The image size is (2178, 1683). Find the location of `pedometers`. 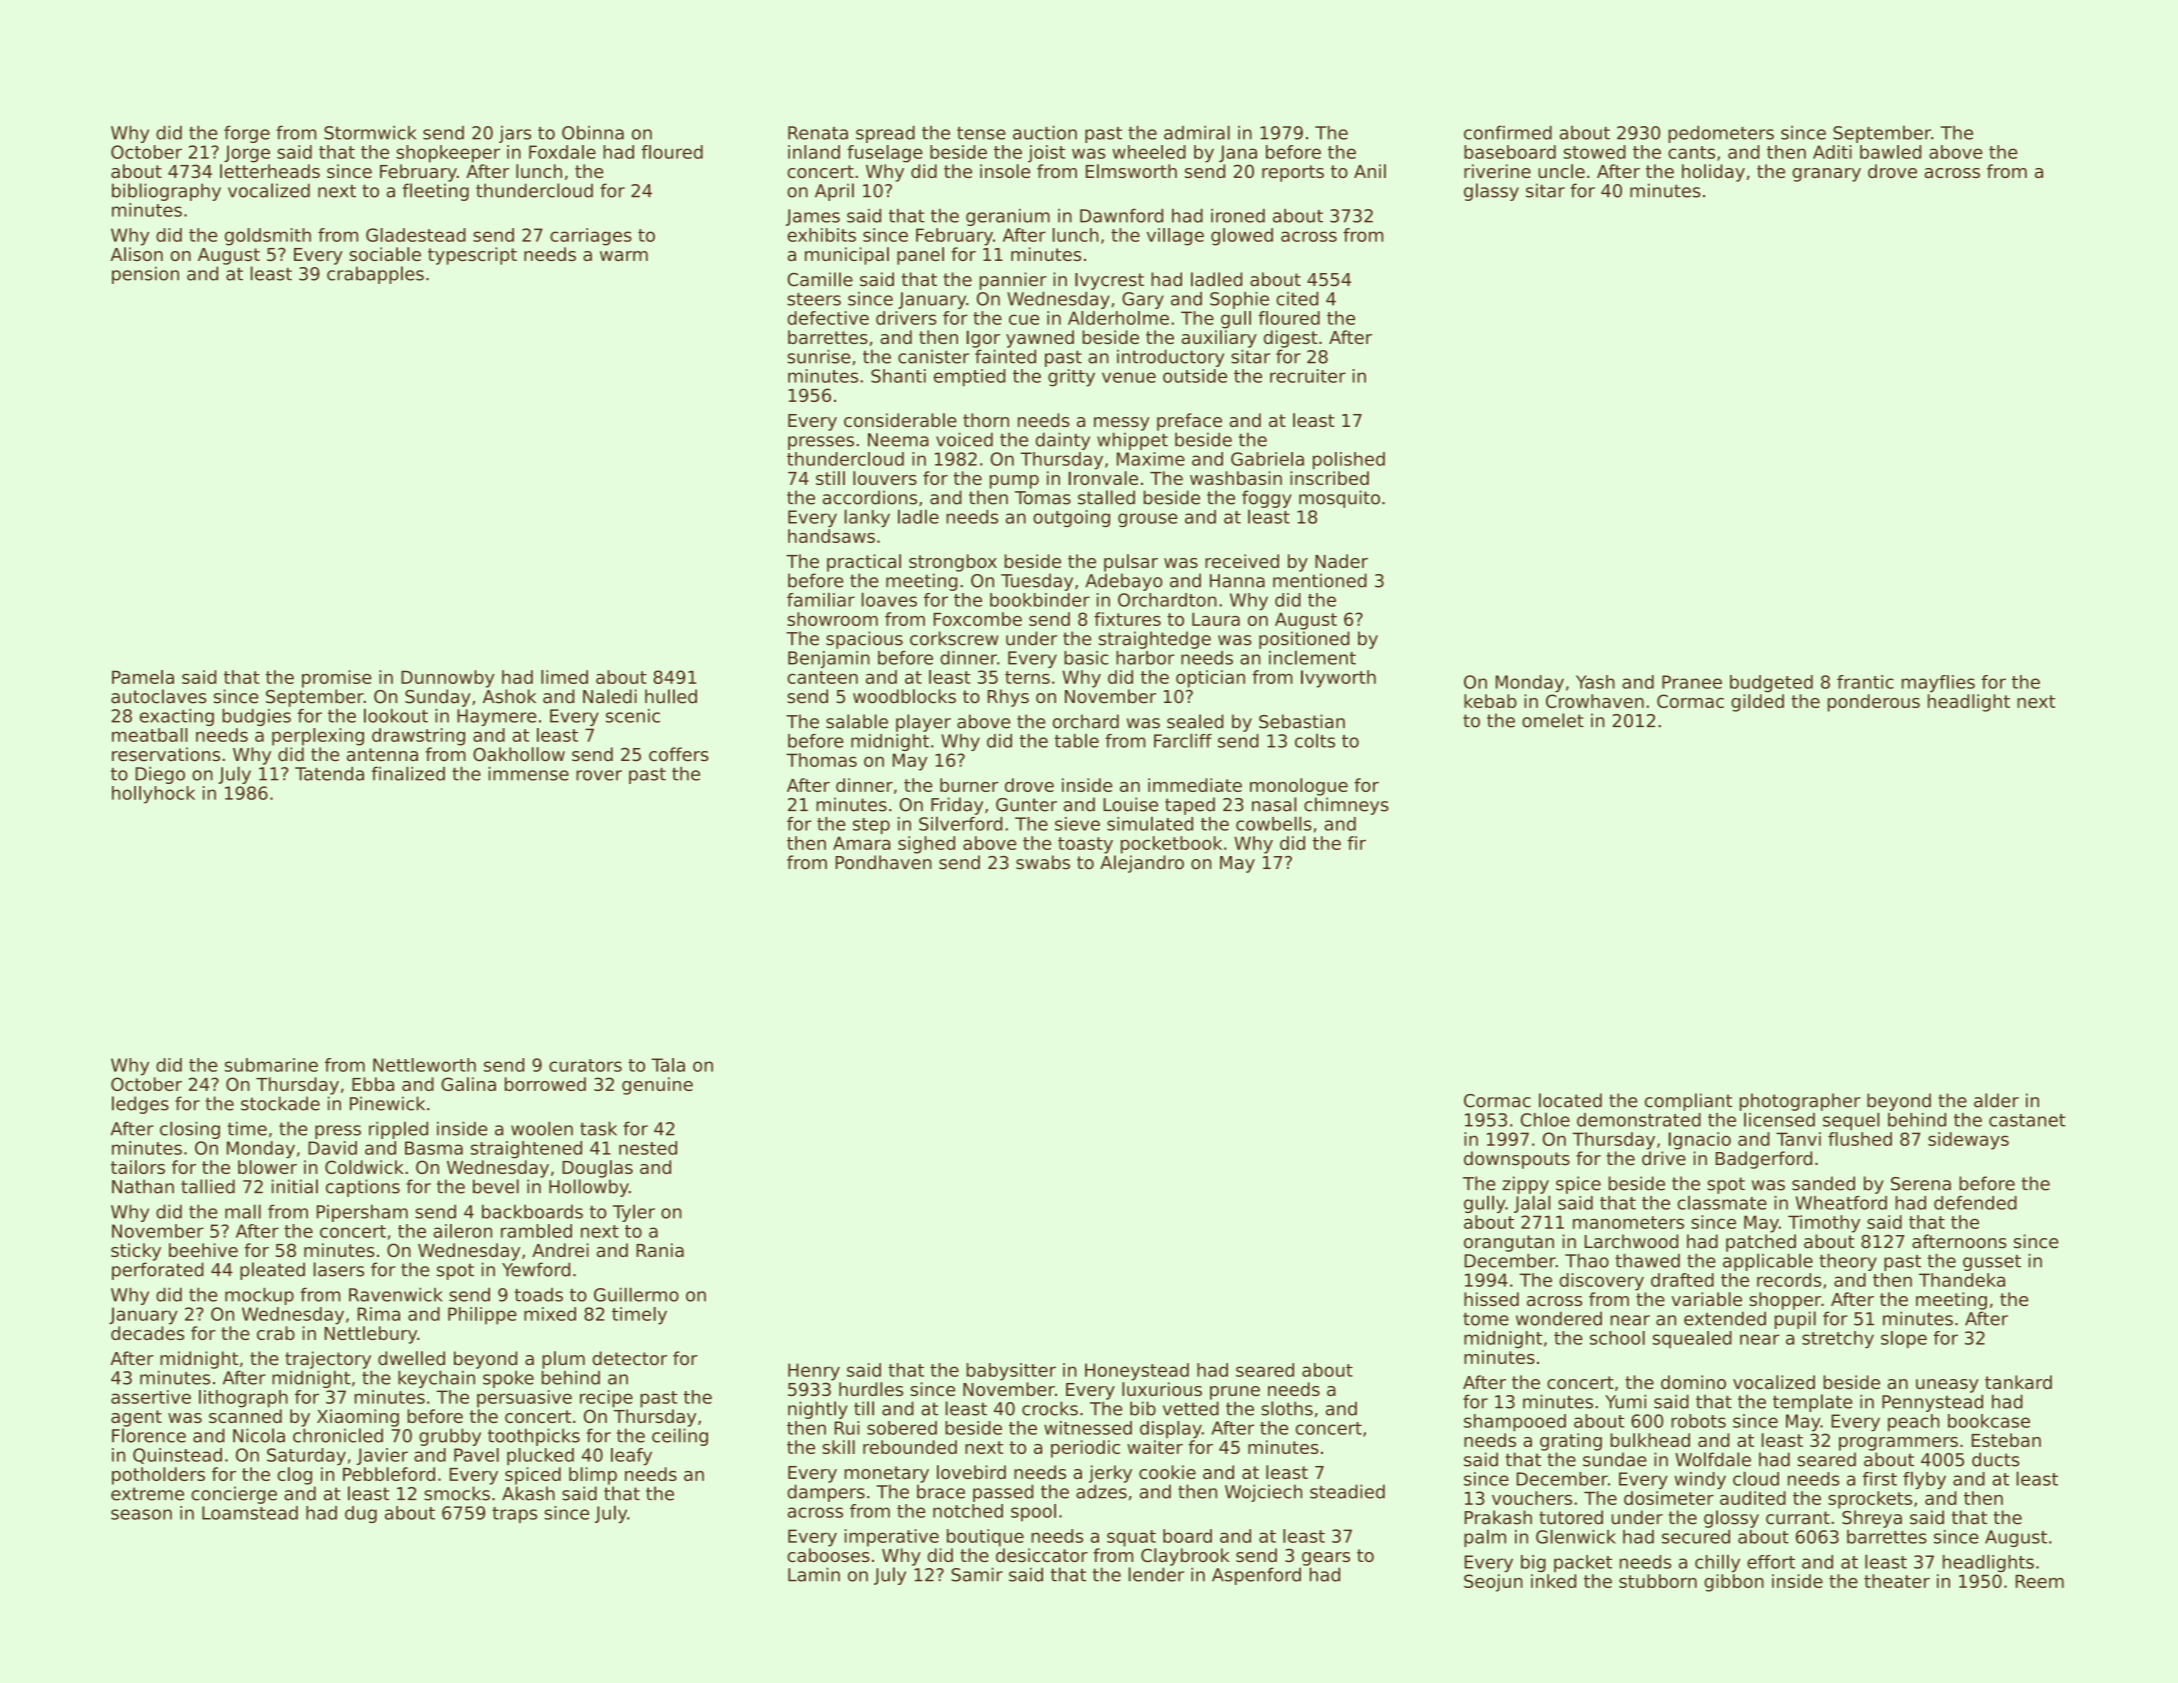

pedometers is located at coordinates (1721, 134).
